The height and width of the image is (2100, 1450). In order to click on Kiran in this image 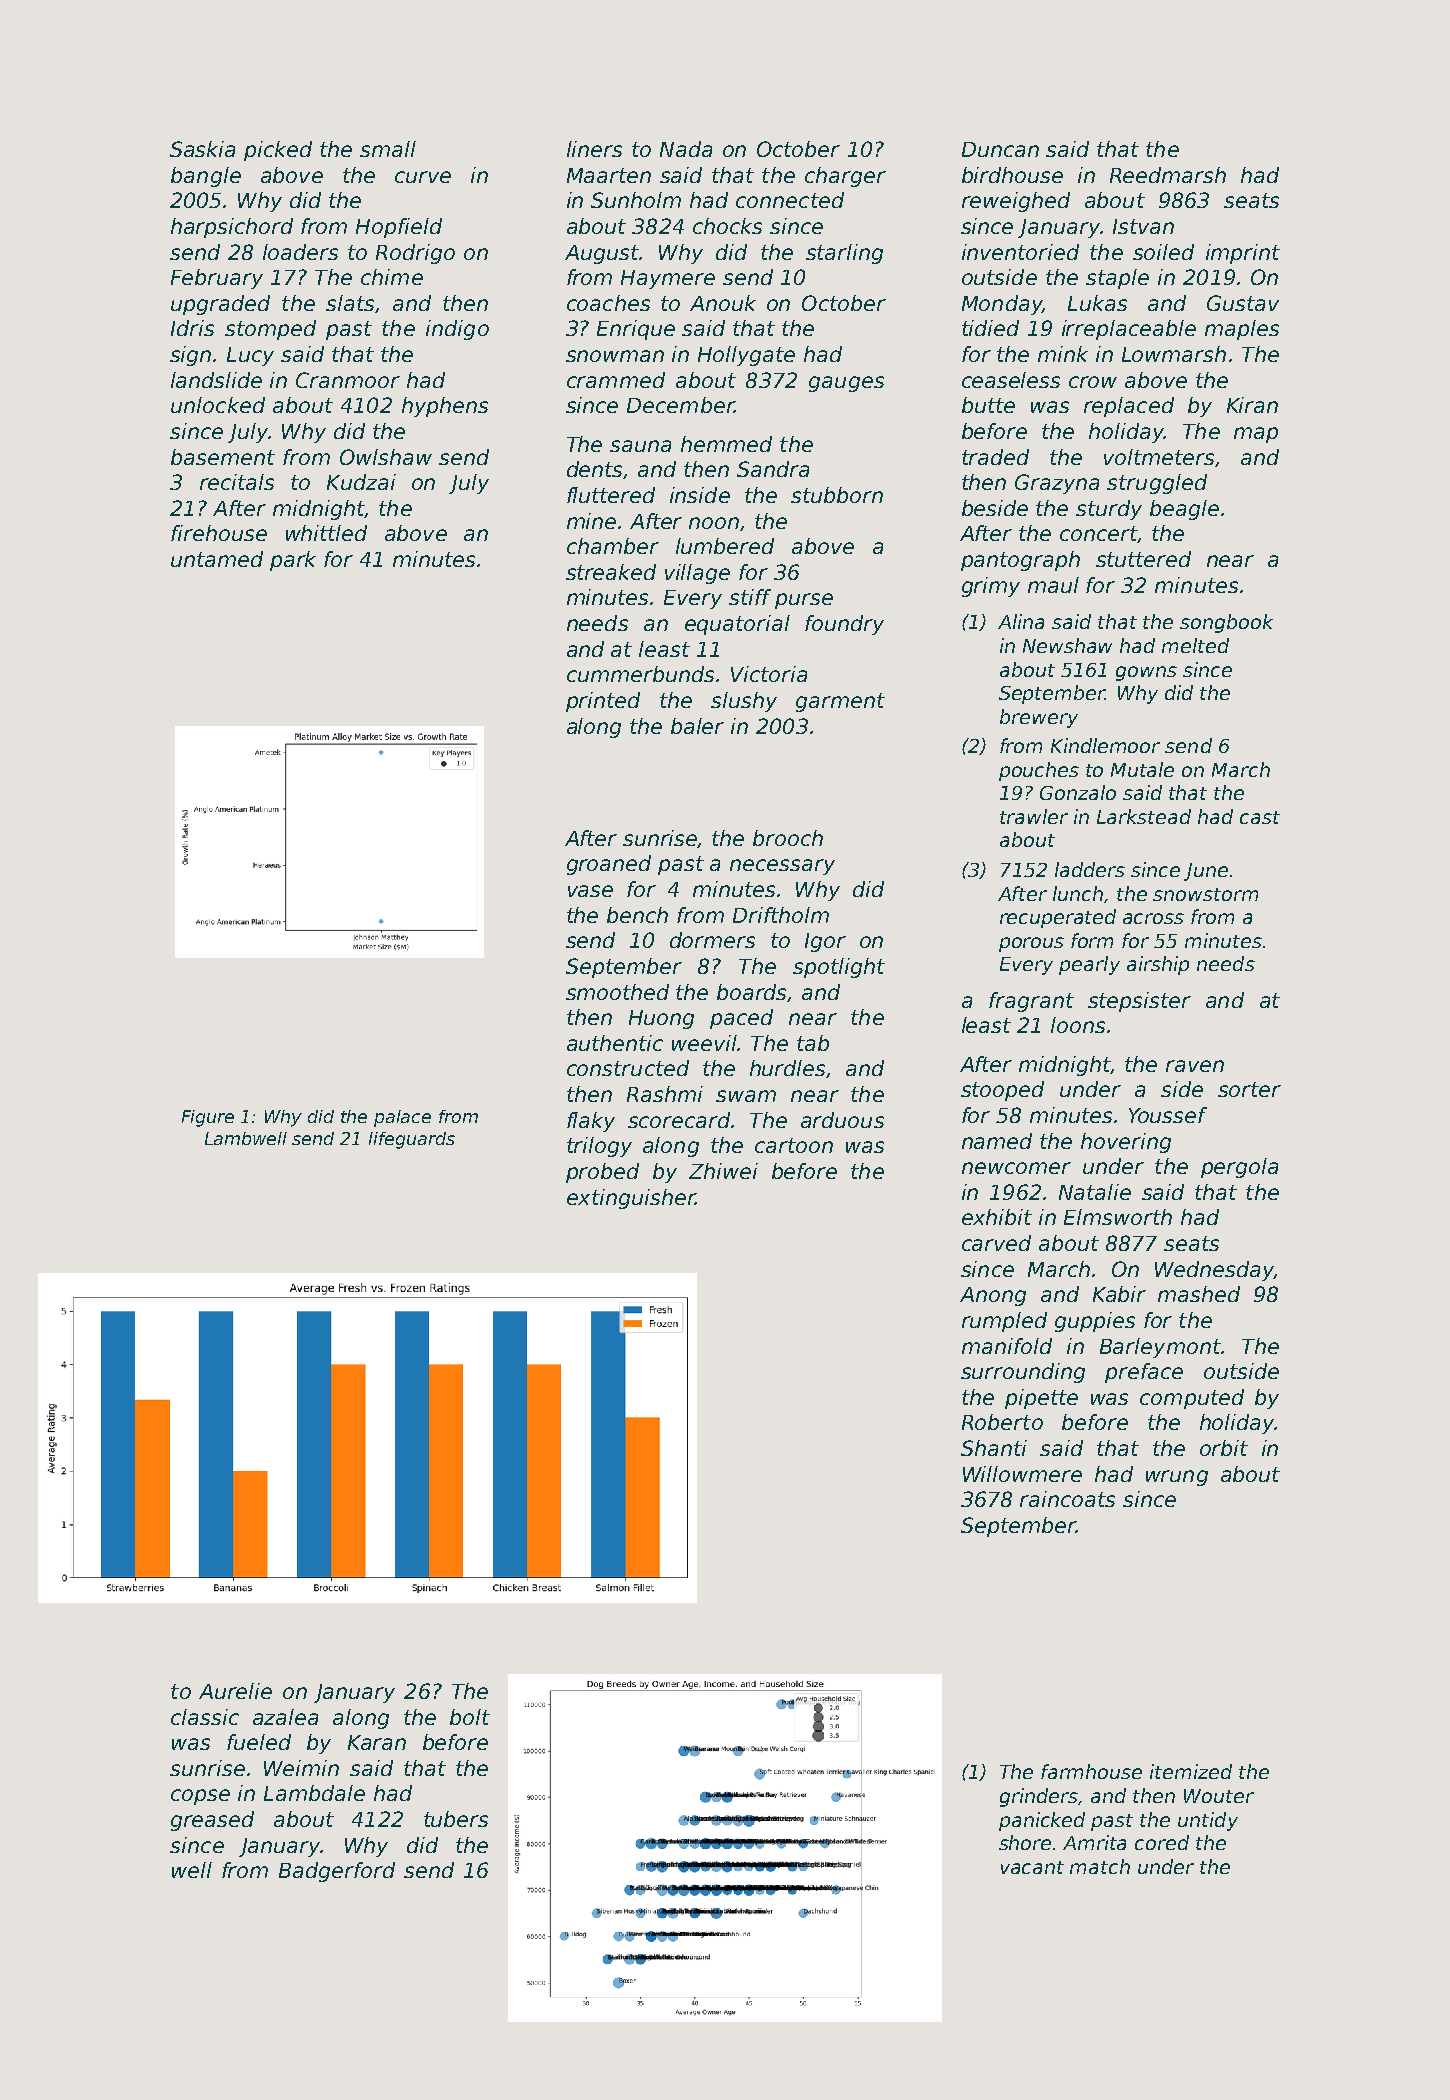, I will do `click(1252, 405)`.
